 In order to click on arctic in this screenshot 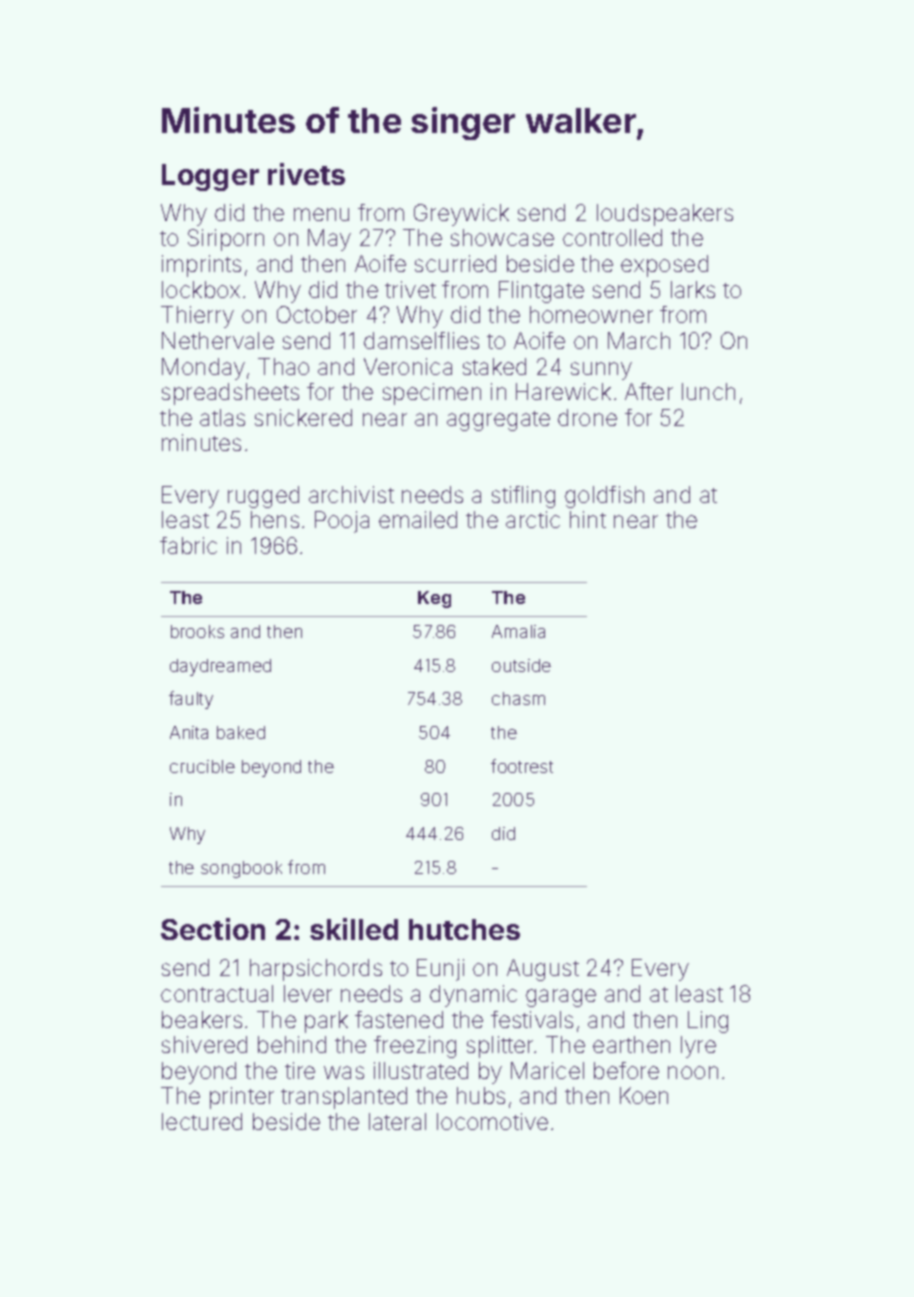, I will do `click(533, 519)`.
